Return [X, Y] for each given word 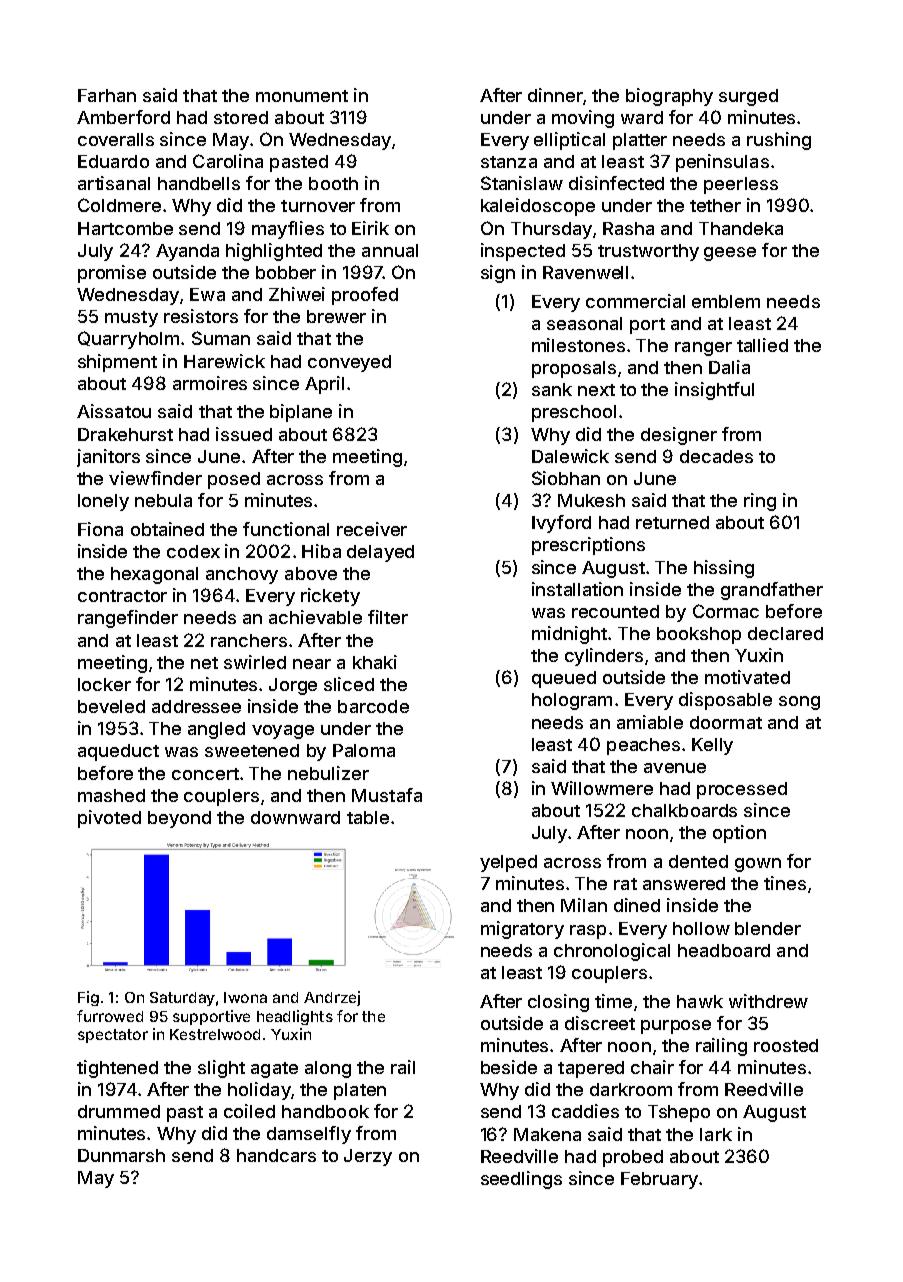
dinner [555, 95]
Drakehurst [125, 434]
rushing [779, 141]
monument [302, 96]
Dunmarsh [121, 1155]
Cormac [726, 611]
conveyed [349, 363]
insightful [714, 391]
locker [104, 684]
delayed [380, 553]
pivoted [109, 819]
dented [698, 861]
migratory [522, 930]
